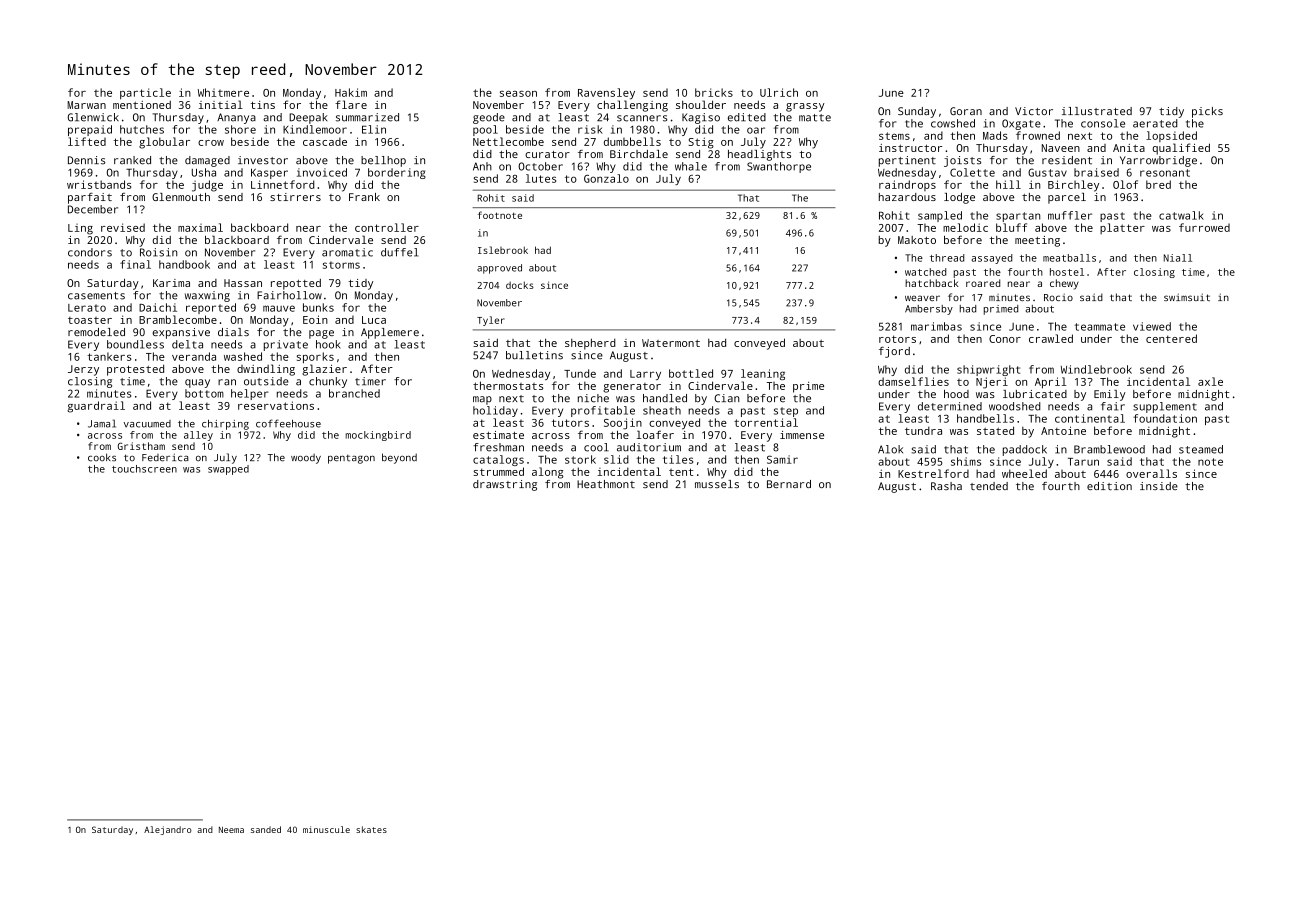  What do you see at coordinates (1015, 406) in the screenshot?
I see `woodshed` at bounding box center [1015, 406].
